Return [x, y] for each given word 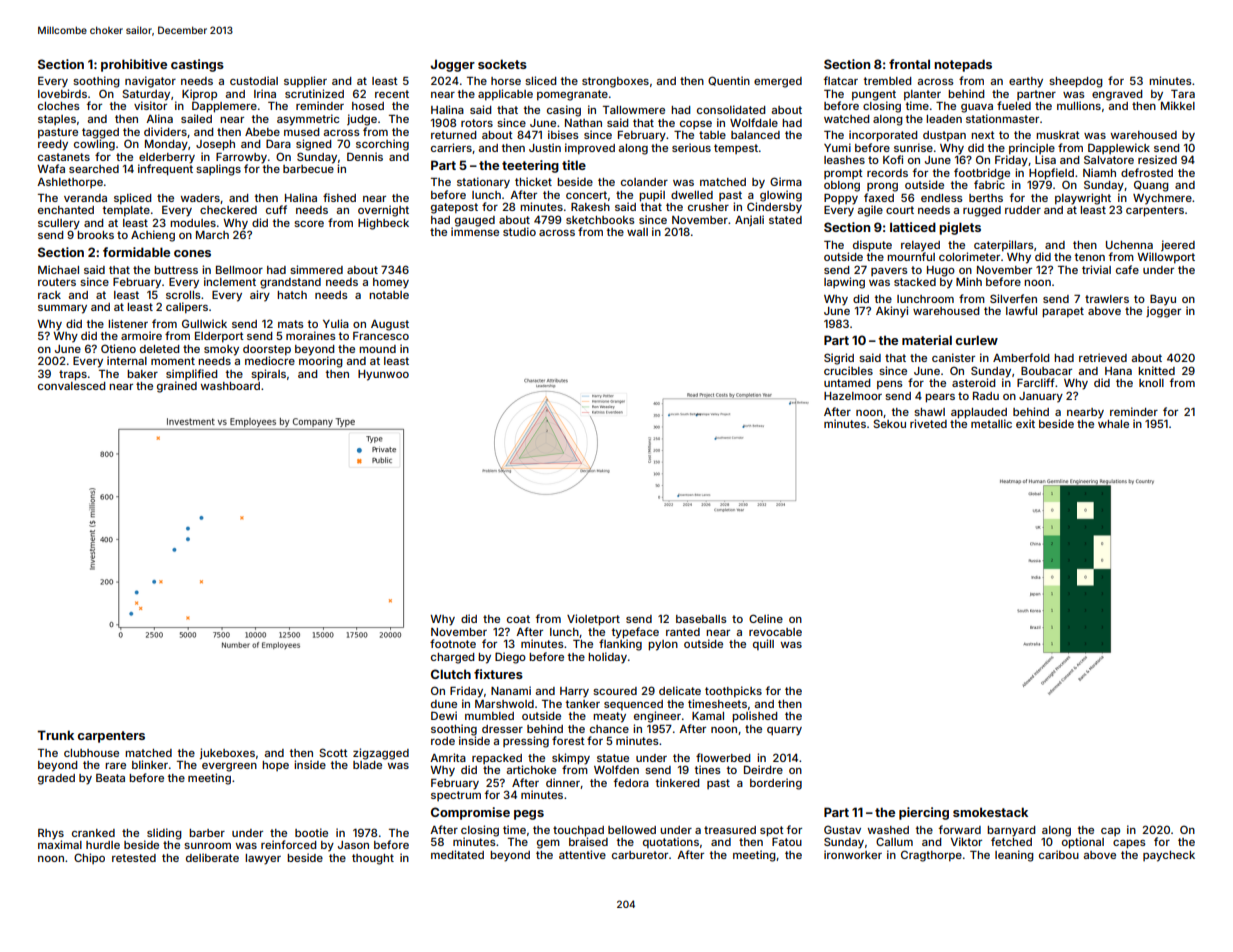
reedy [53, 145]
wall [637, 232]
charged [452, 658]
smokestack [990, 812]
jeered [1178, 245]
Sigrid [839, 359]
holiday [607, 658]
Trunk [55, 735]
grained [177, 387]
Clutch [451, 674]
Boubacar [1046, 371]
